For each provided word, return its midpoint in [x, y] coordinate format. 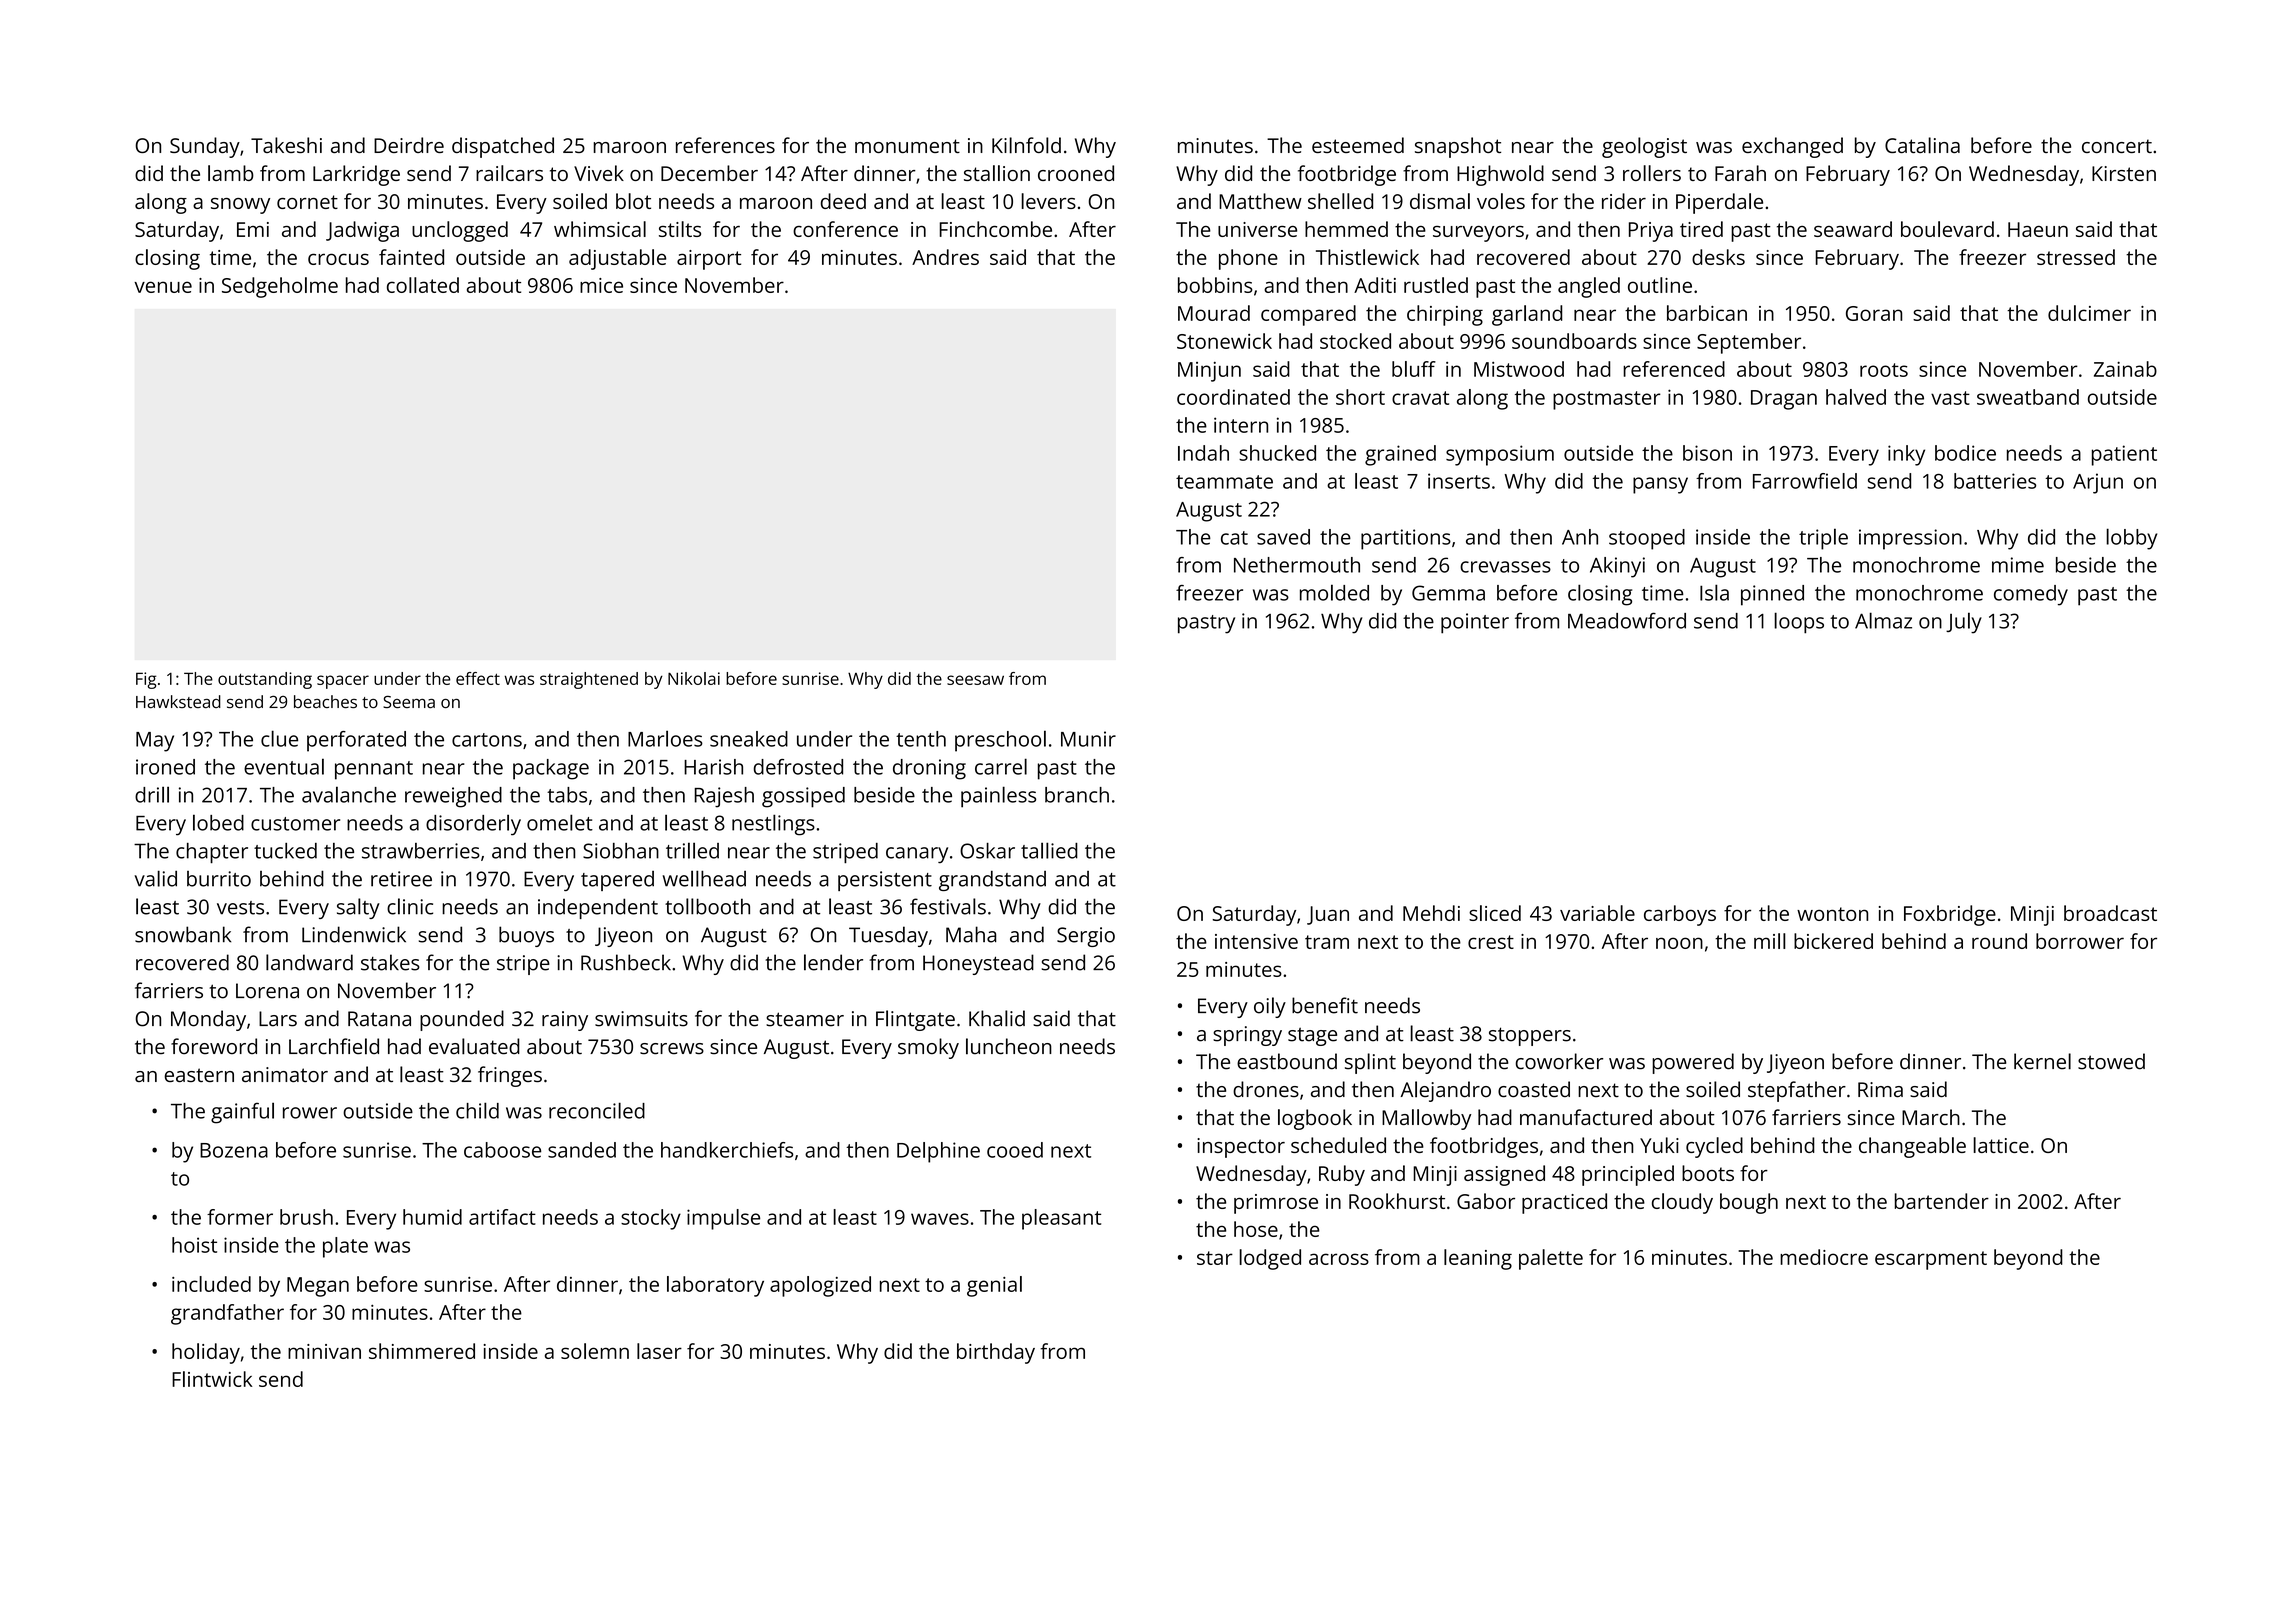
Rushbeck [626, 962]
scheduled [1338, 1145]
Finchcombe [995, 229]
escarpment [1931, 1260]
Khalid [997, 1018]
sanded [582, 1150]
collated [423, 285]
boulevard [1947, 229]
